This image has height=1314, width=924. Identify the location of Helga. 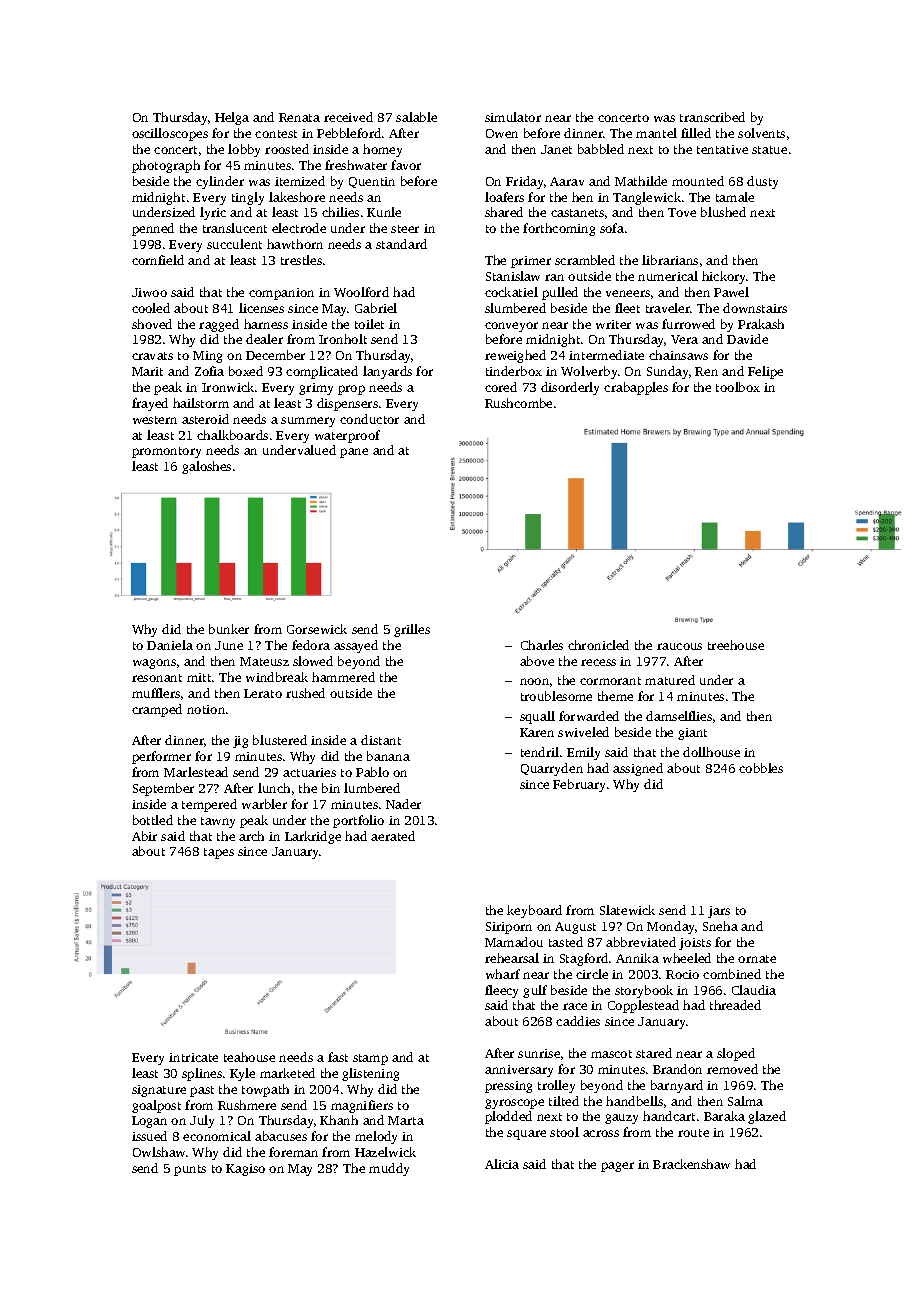
(232, 118).
